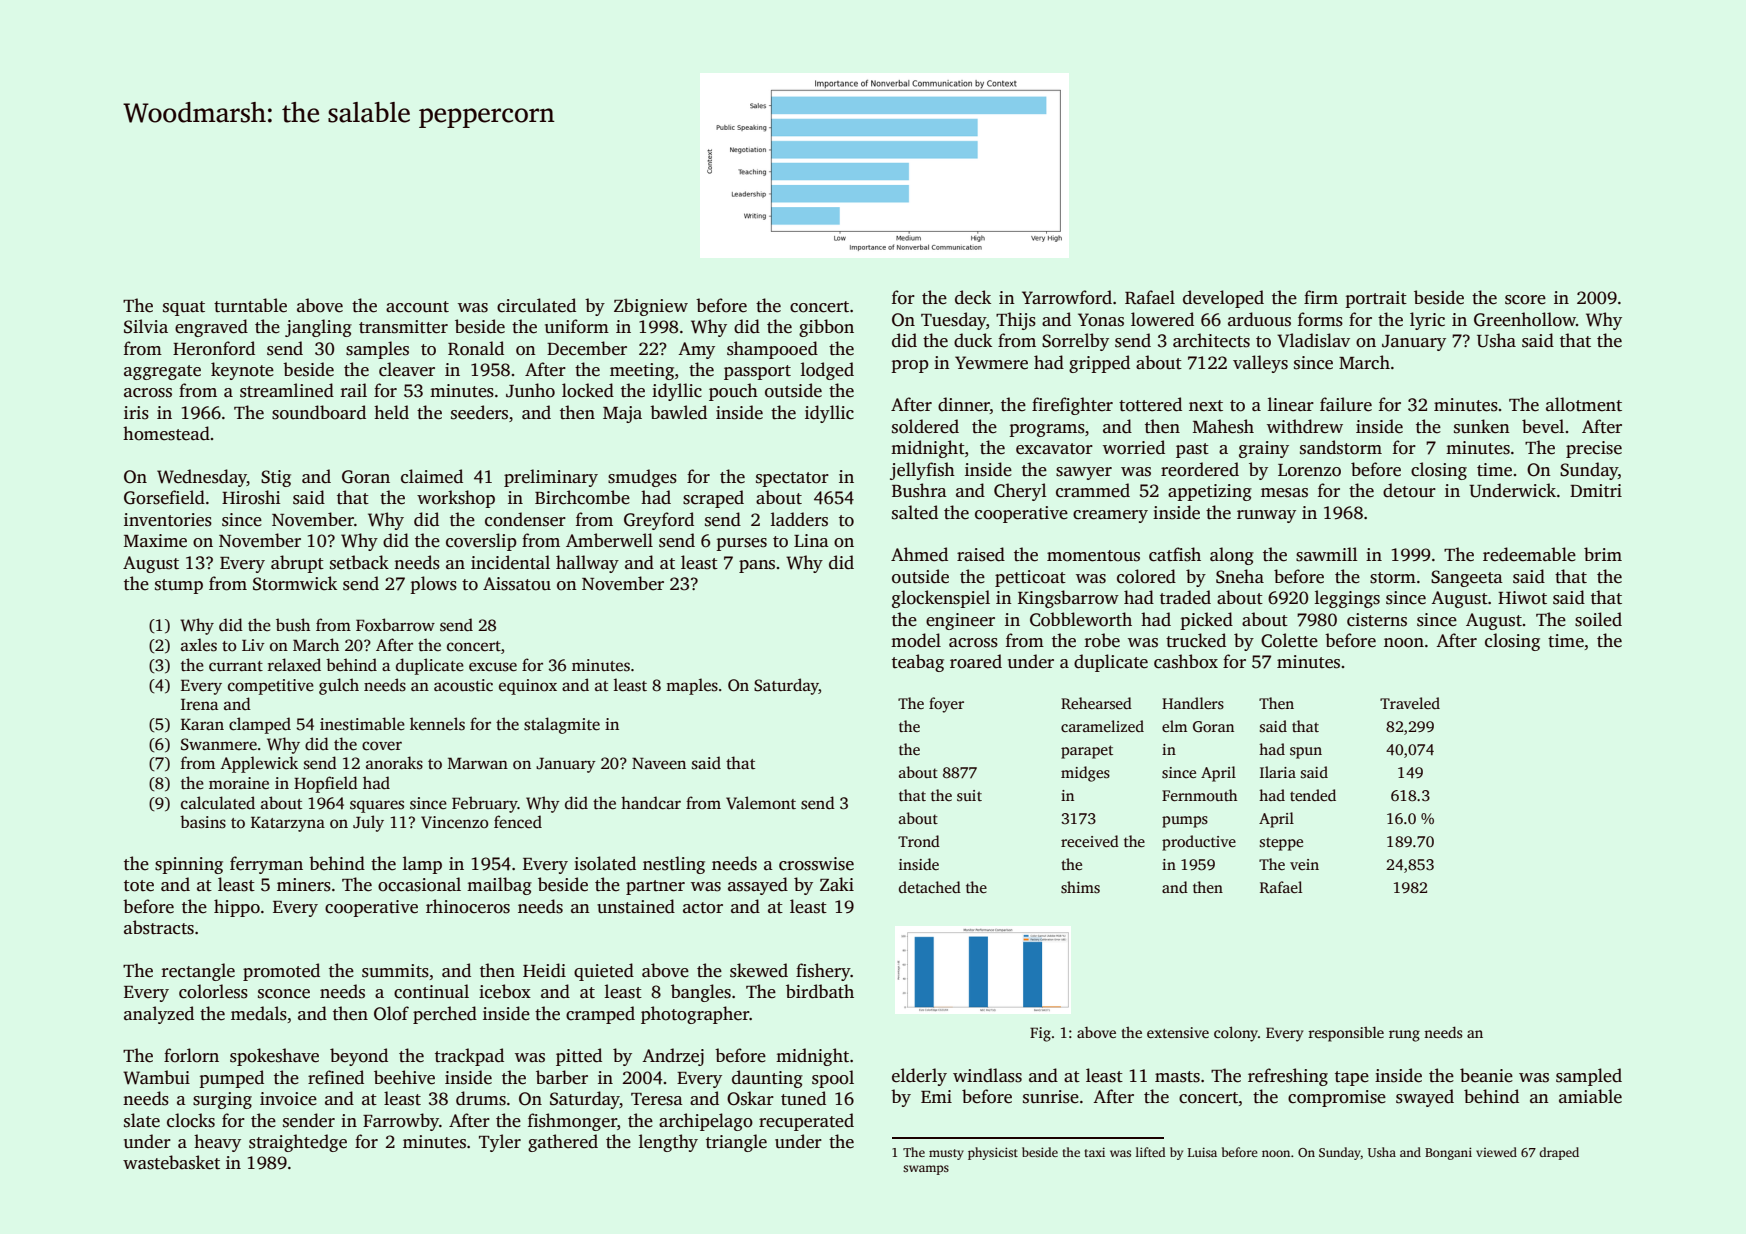 This screenshot has width=1746, height=1234. What do you see at coordinates (237, 908) in the screenshot?
I see `hippo` at bounding box center [237, 908].
